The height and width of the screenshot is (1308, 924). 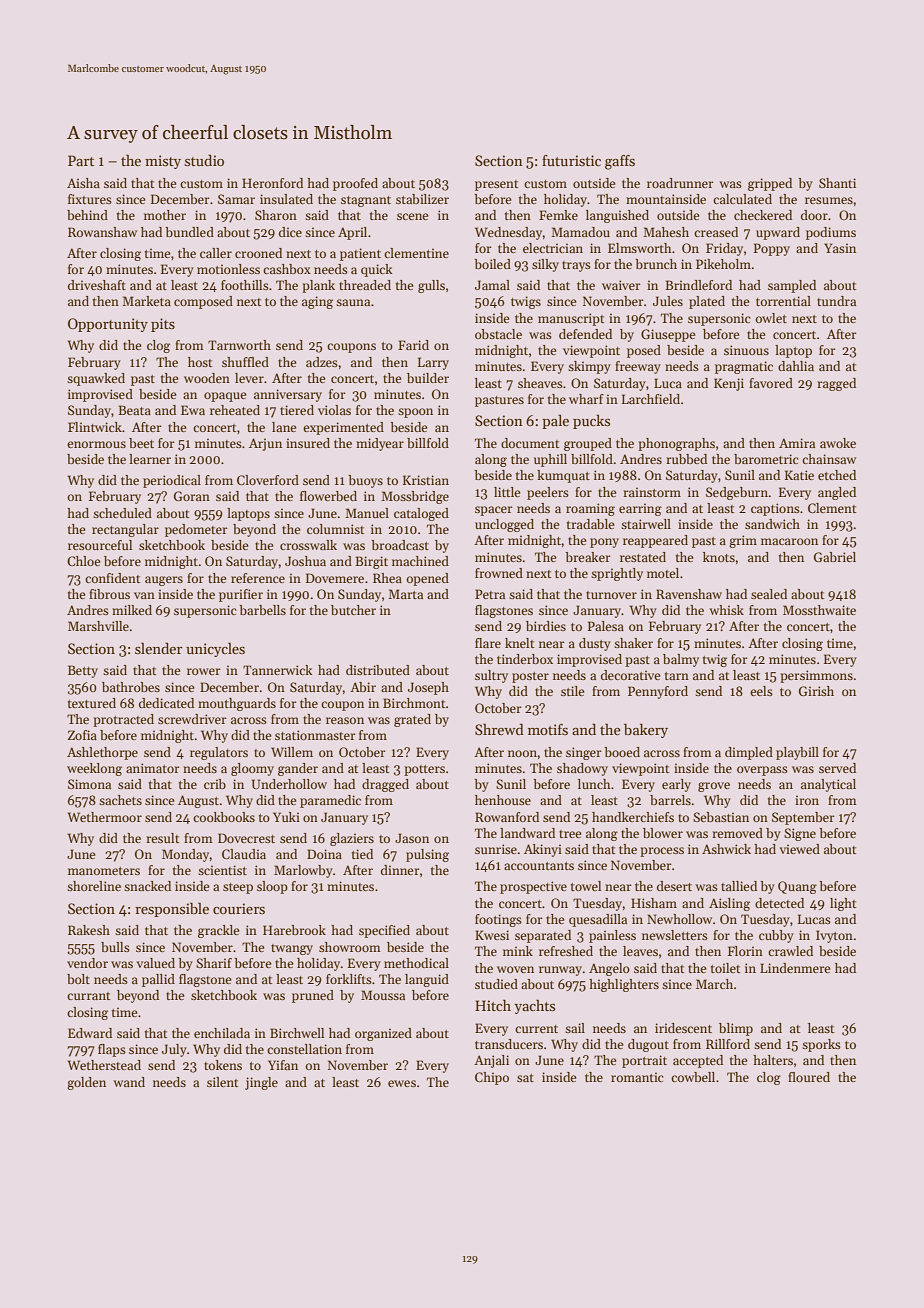 What do you see at coordinates (766, 459) in the screenshot?
I see `barometric` at bounding box center [766, 459].
